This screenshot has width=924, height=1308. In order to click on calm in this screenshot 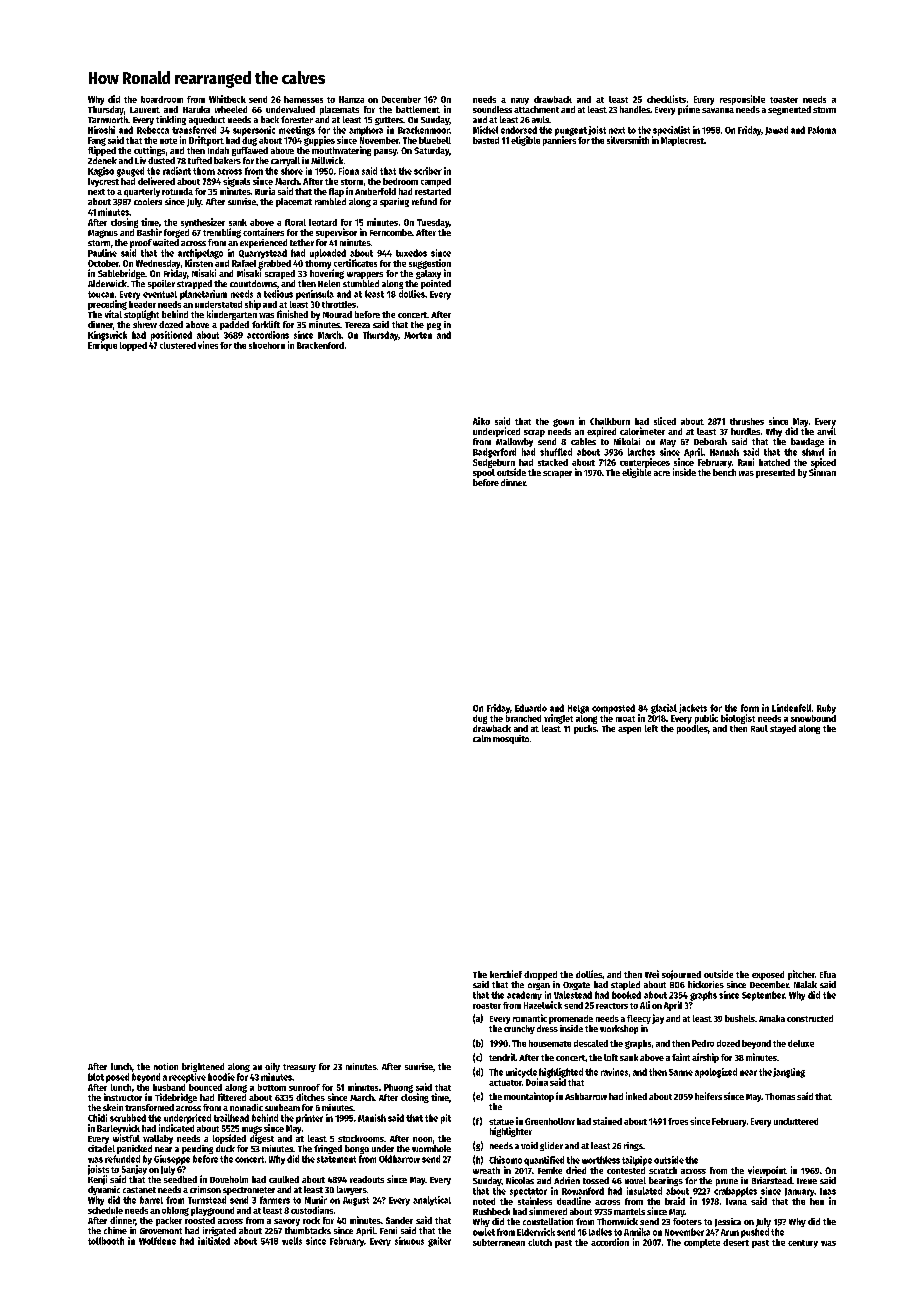, I will do `click(482, 738)`.
